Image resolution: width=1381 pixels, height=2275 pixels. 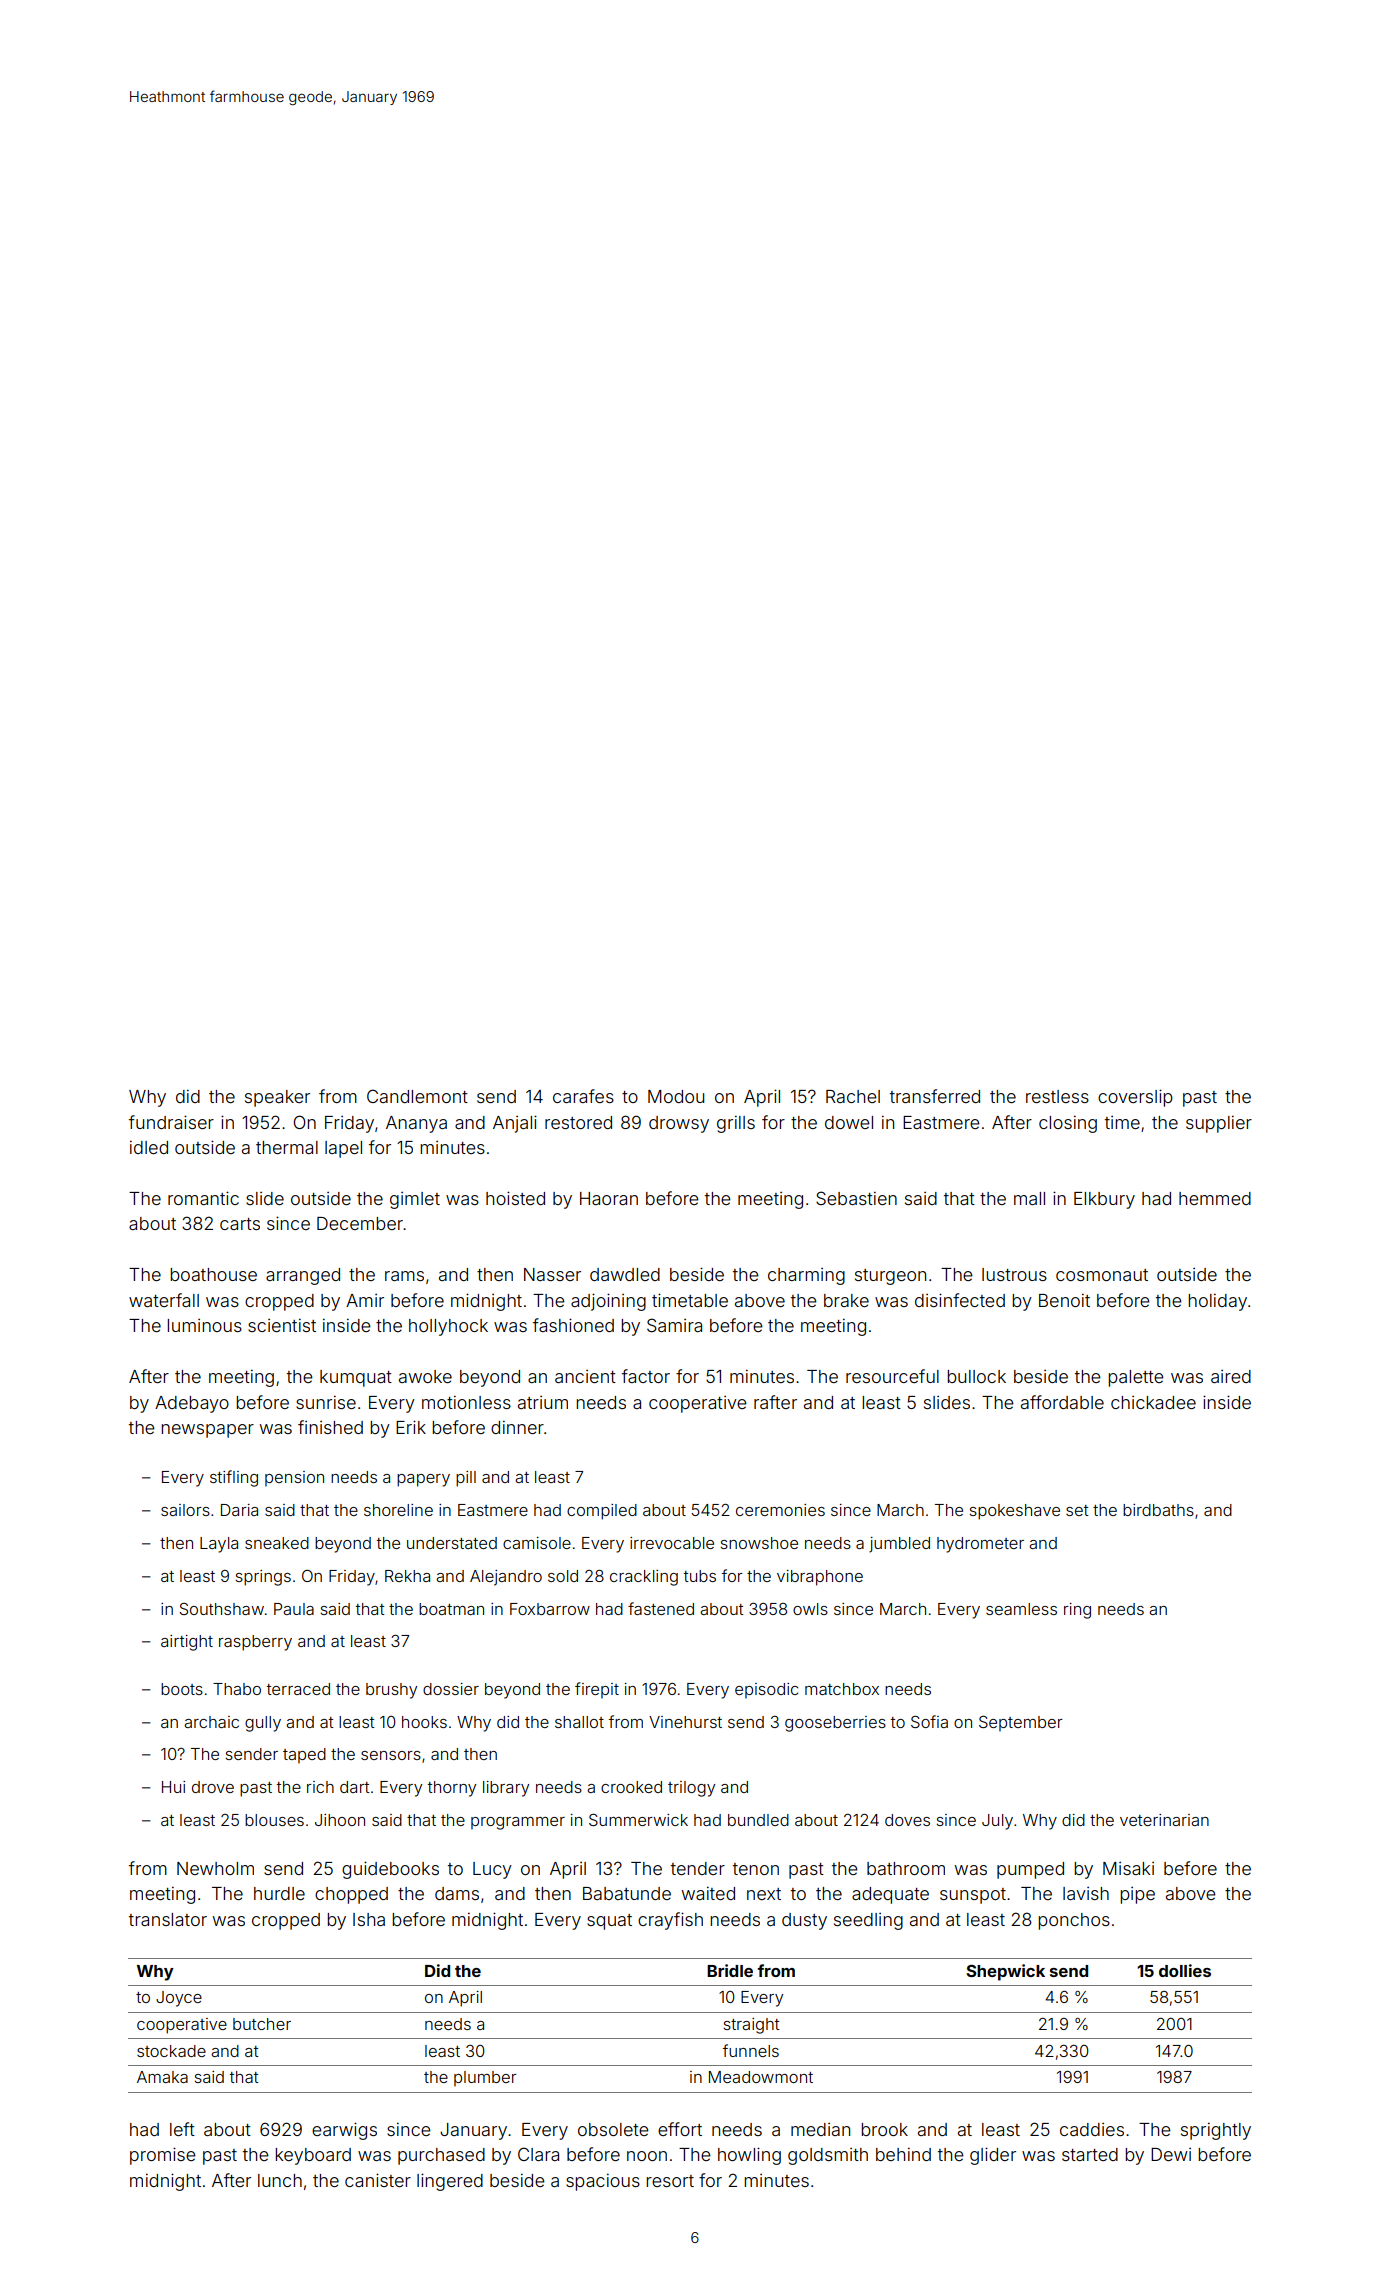 I want to click on restless, so click(x=1057, y=1096).
